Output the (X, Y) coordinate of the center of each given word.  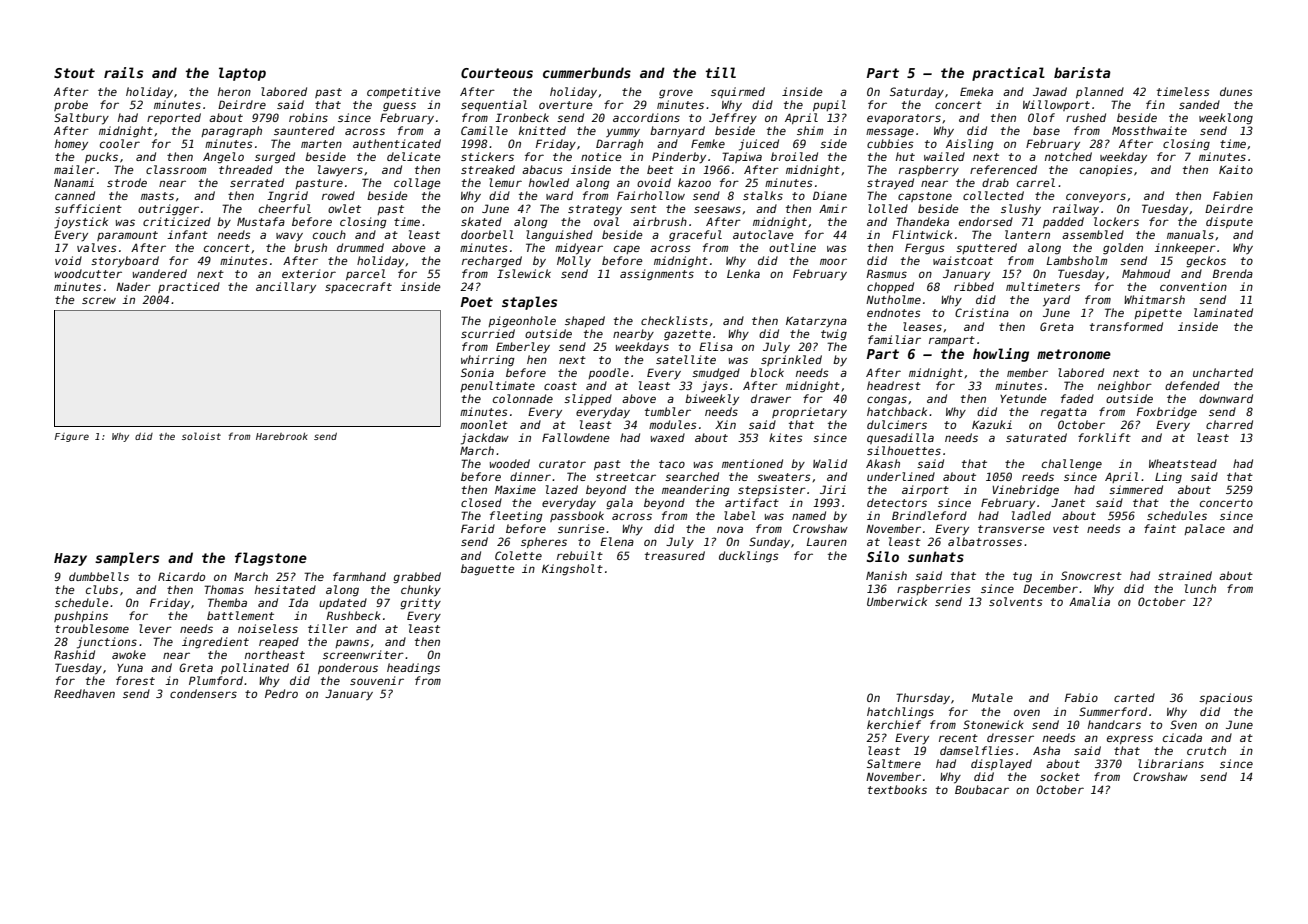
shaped (585, 321)
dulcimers (897, 424)
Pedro (281, 693)
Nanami (74, 182)
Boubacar (982, 789)
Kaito (1236, 169)
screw (99, 300)
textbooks (897, 789)
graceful (695, 236)
